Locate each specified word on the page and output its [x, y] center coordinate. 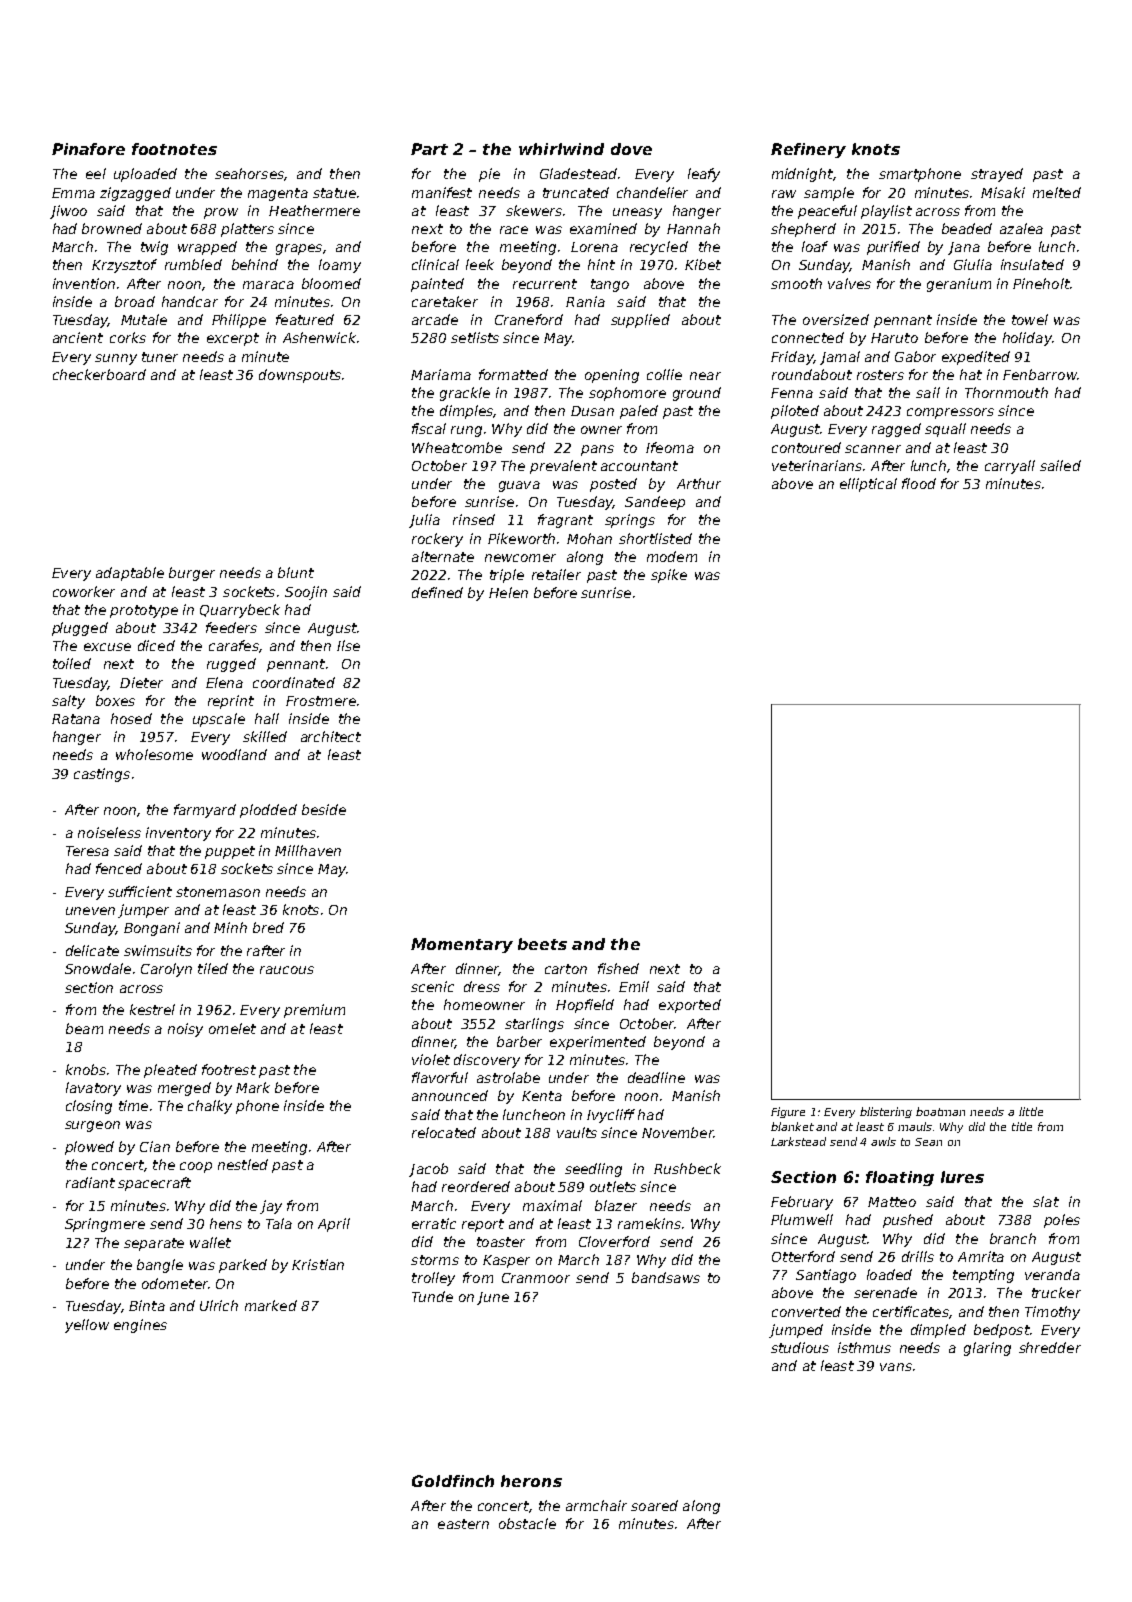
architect [331, 736]
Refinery [808, 150]
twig [154, 248]
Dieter [141, 682]
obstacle [527, 1523]
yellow [87, 1326]
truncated [576, 192]
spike [669, 576]
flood [919, 483]
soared [654, 1505]
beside [324, 809]
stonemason [218, 892]
